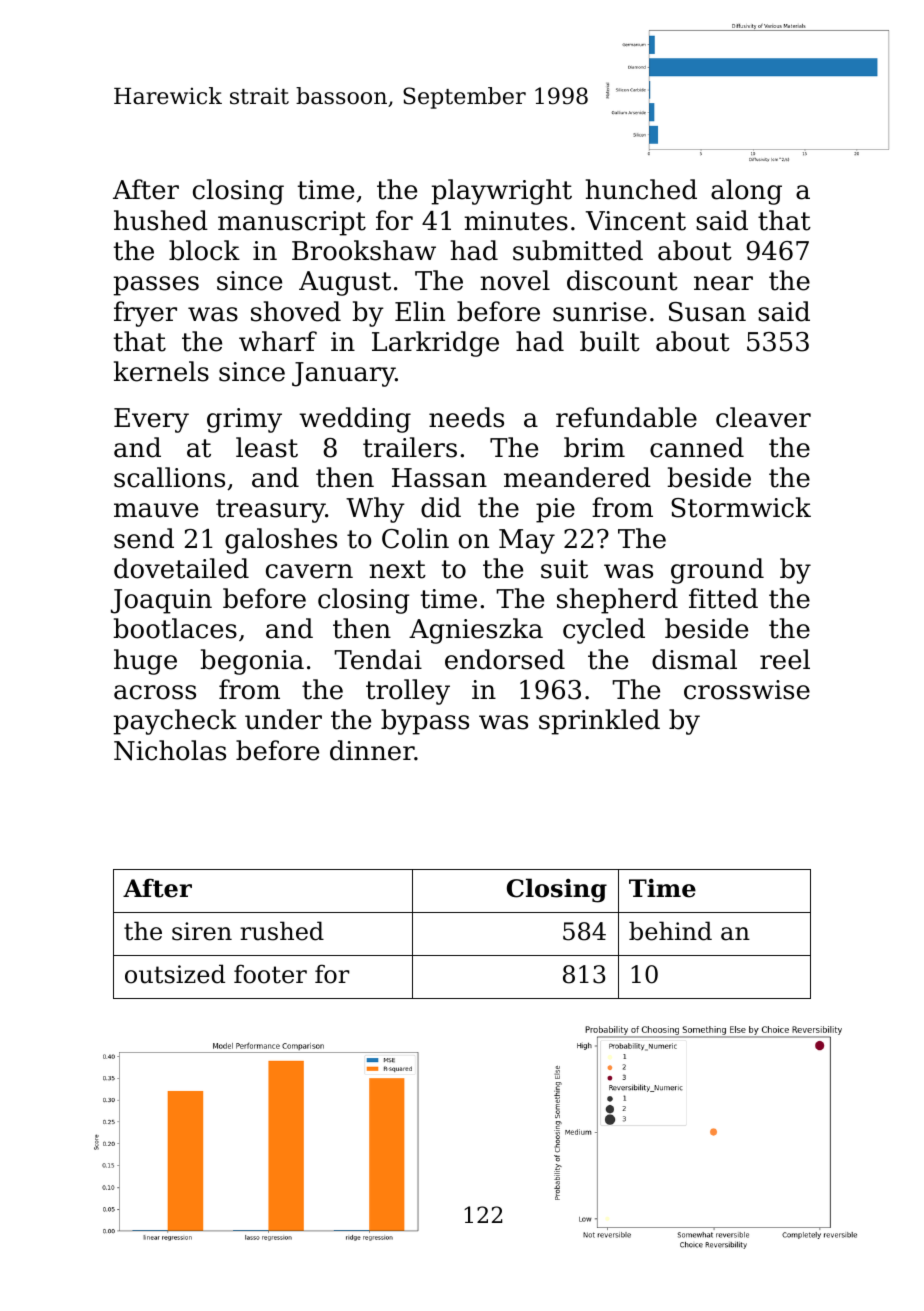  What do you see at coordinates (697, 447) in the image?
I see `canned` at bounding box center [697, 447].
